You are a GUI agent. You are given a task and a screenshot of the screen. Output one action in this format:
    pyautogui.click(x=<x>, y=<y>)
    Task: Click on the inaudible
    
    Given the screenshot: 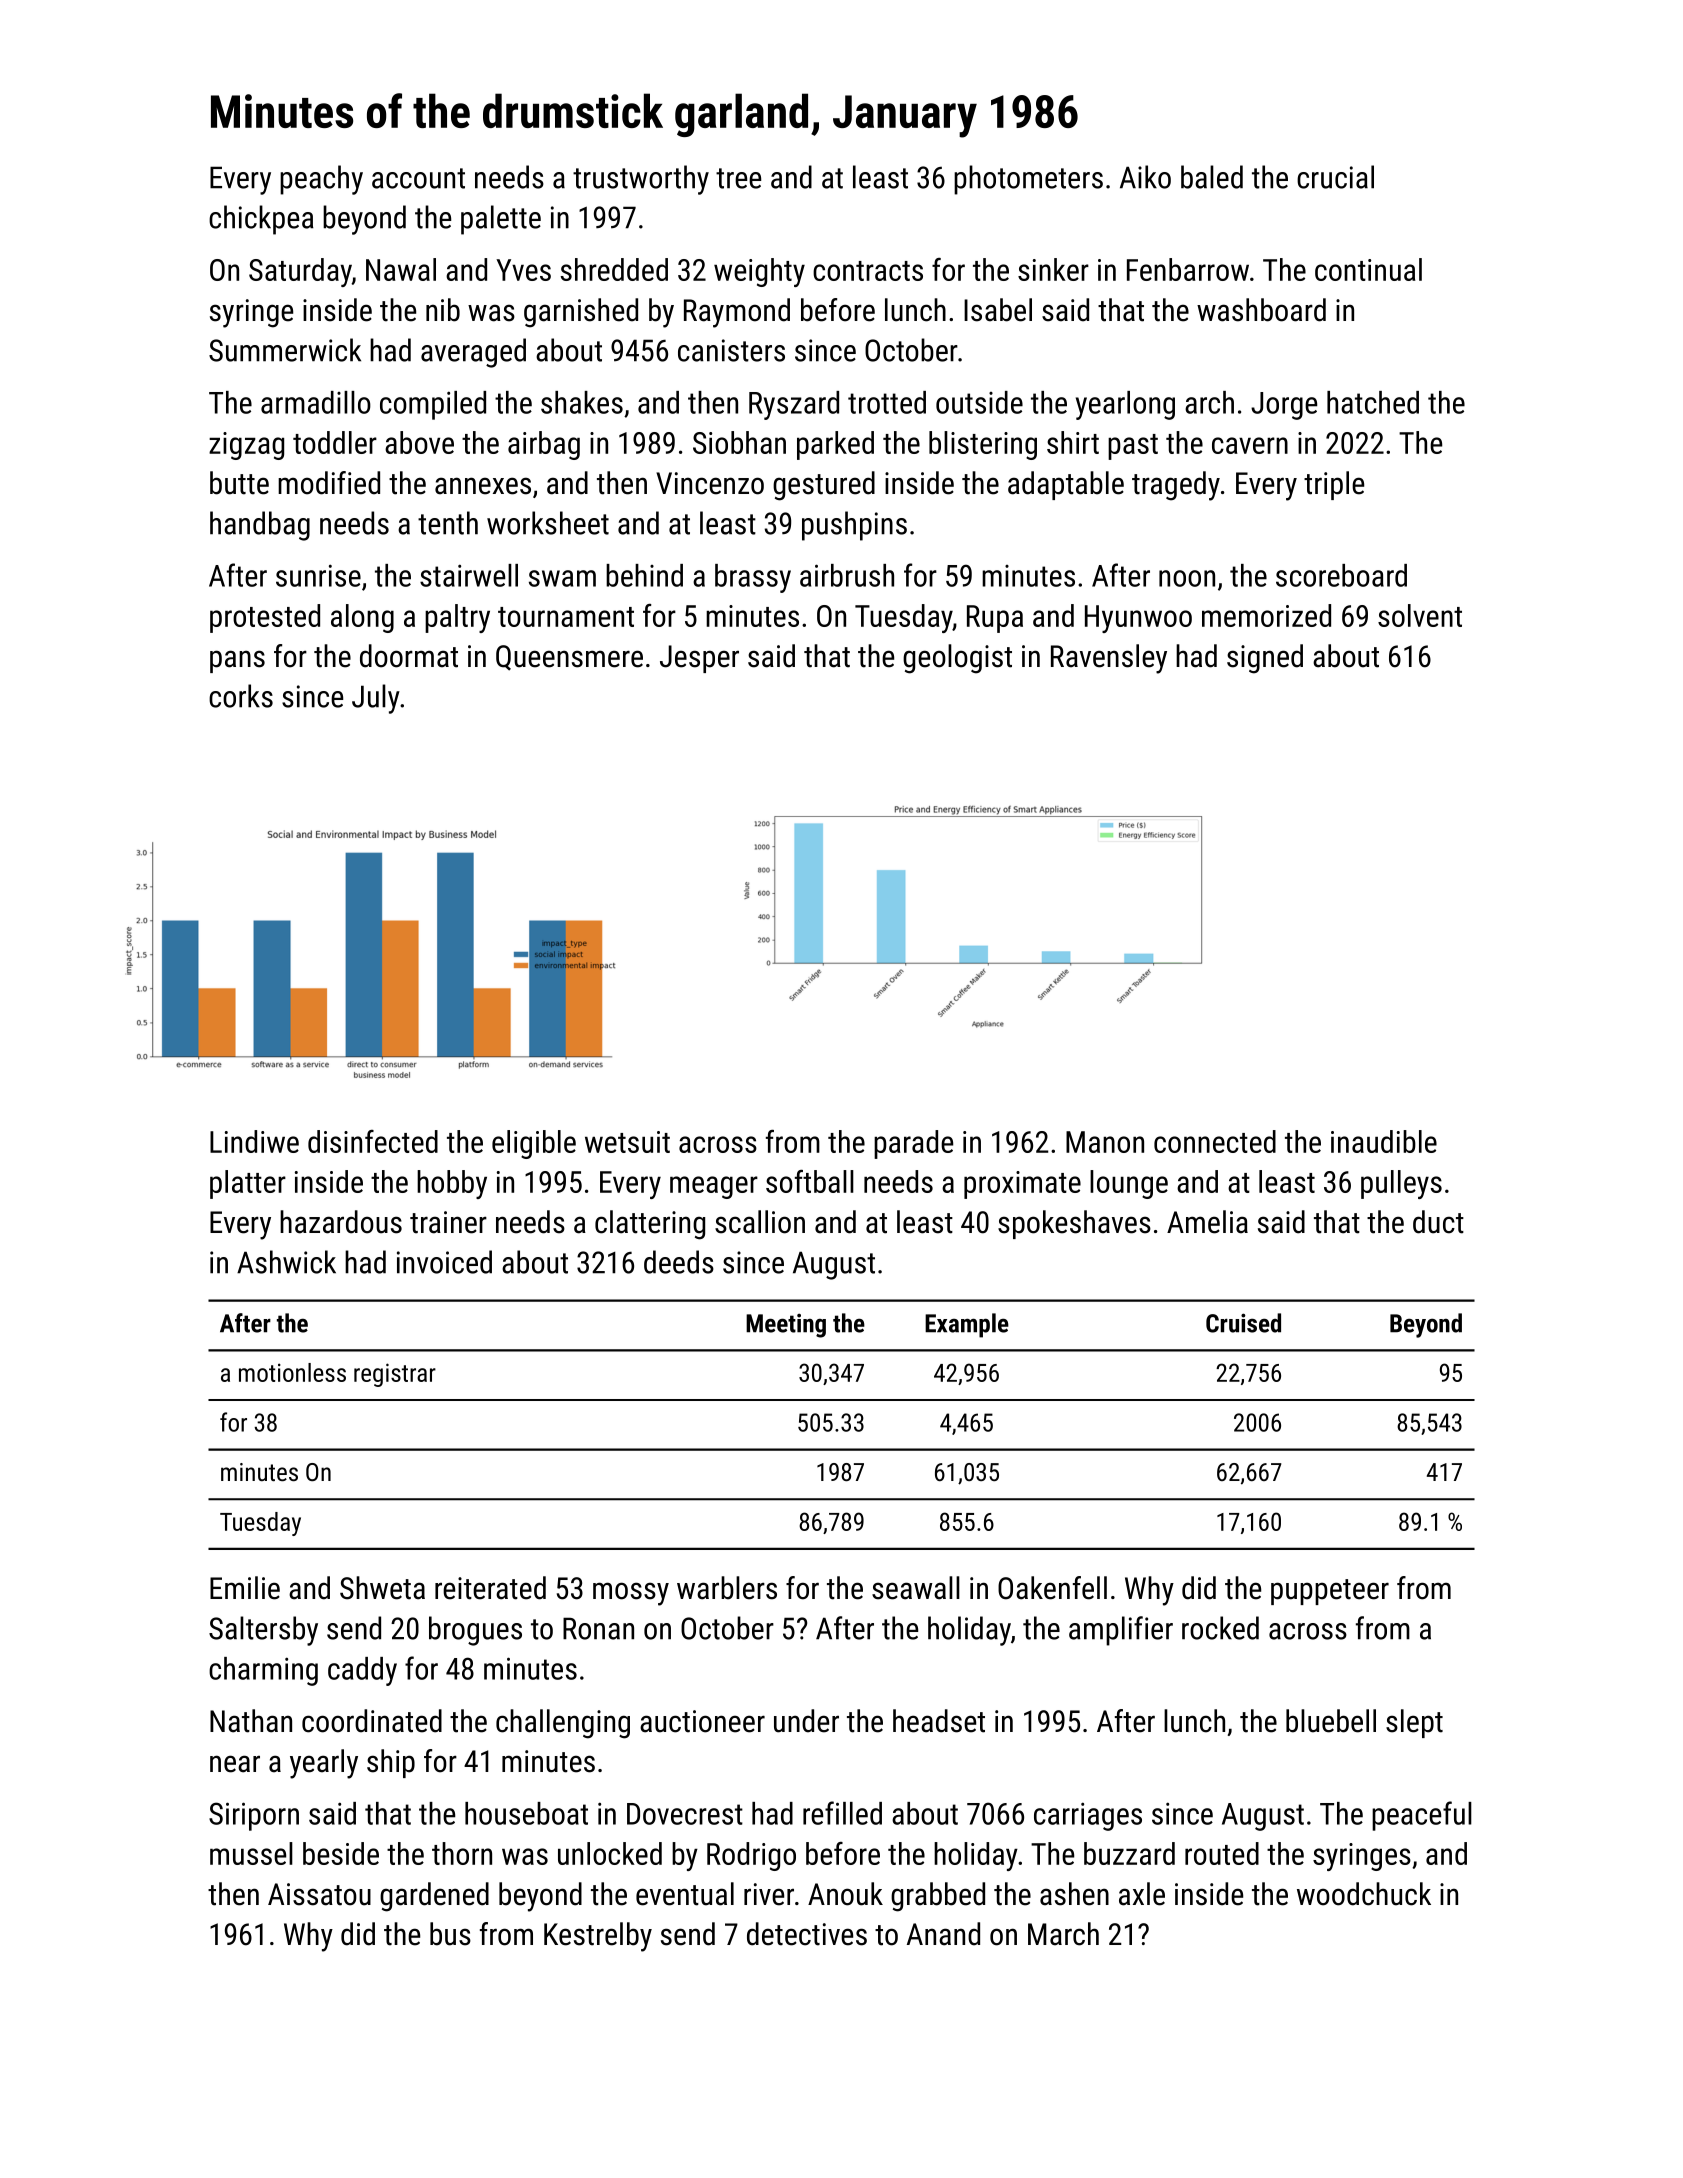 What is the action you would take?
    pyautogui.click(x=1384, y=1141)
